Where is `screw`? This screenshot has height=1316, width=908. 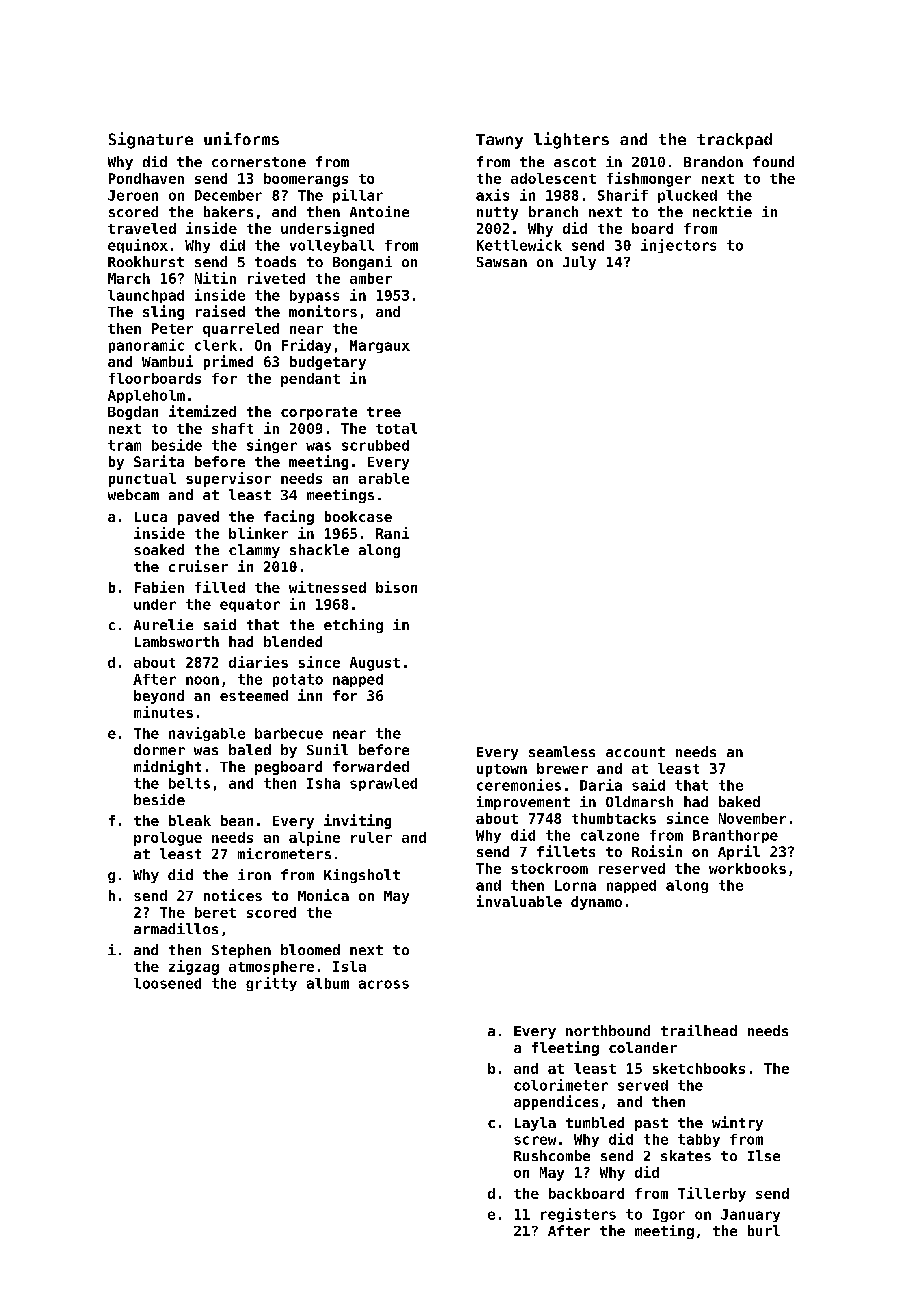
screw is located at coordinates (535, 1140).
